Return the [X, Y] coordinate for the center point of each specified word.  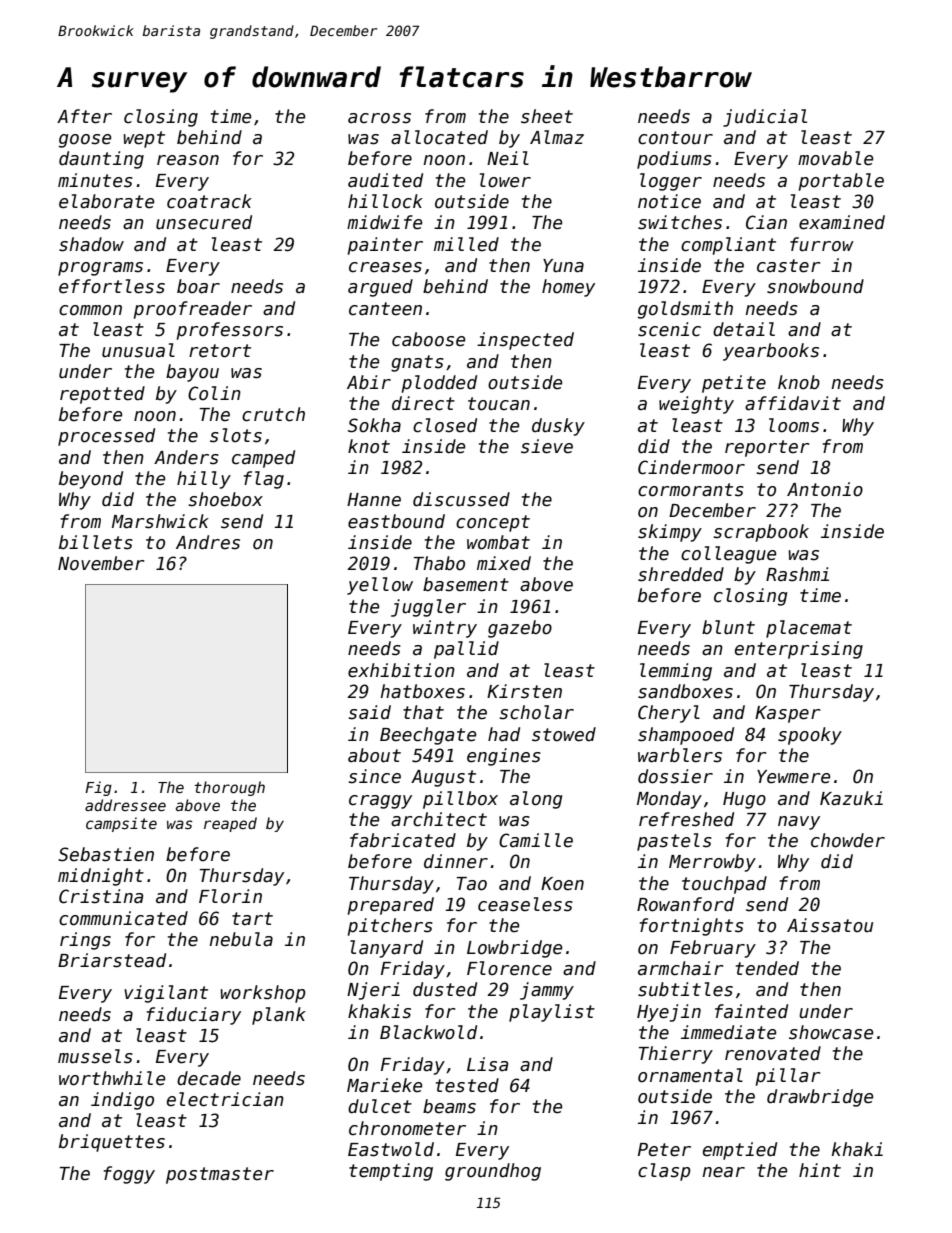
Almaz [557, 137]
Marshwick [160, 521]
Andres [208, 542]
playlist [552, 1013]
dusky [558, 427]
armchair [680, 968]
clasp [664, 1172]
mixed [504, 563]
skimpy [670, 533]
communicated [123, 918]
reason [188, 160]
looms [794, 425]
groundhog [493, 1172]
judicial [765, 118]
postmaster [220, 1175]
